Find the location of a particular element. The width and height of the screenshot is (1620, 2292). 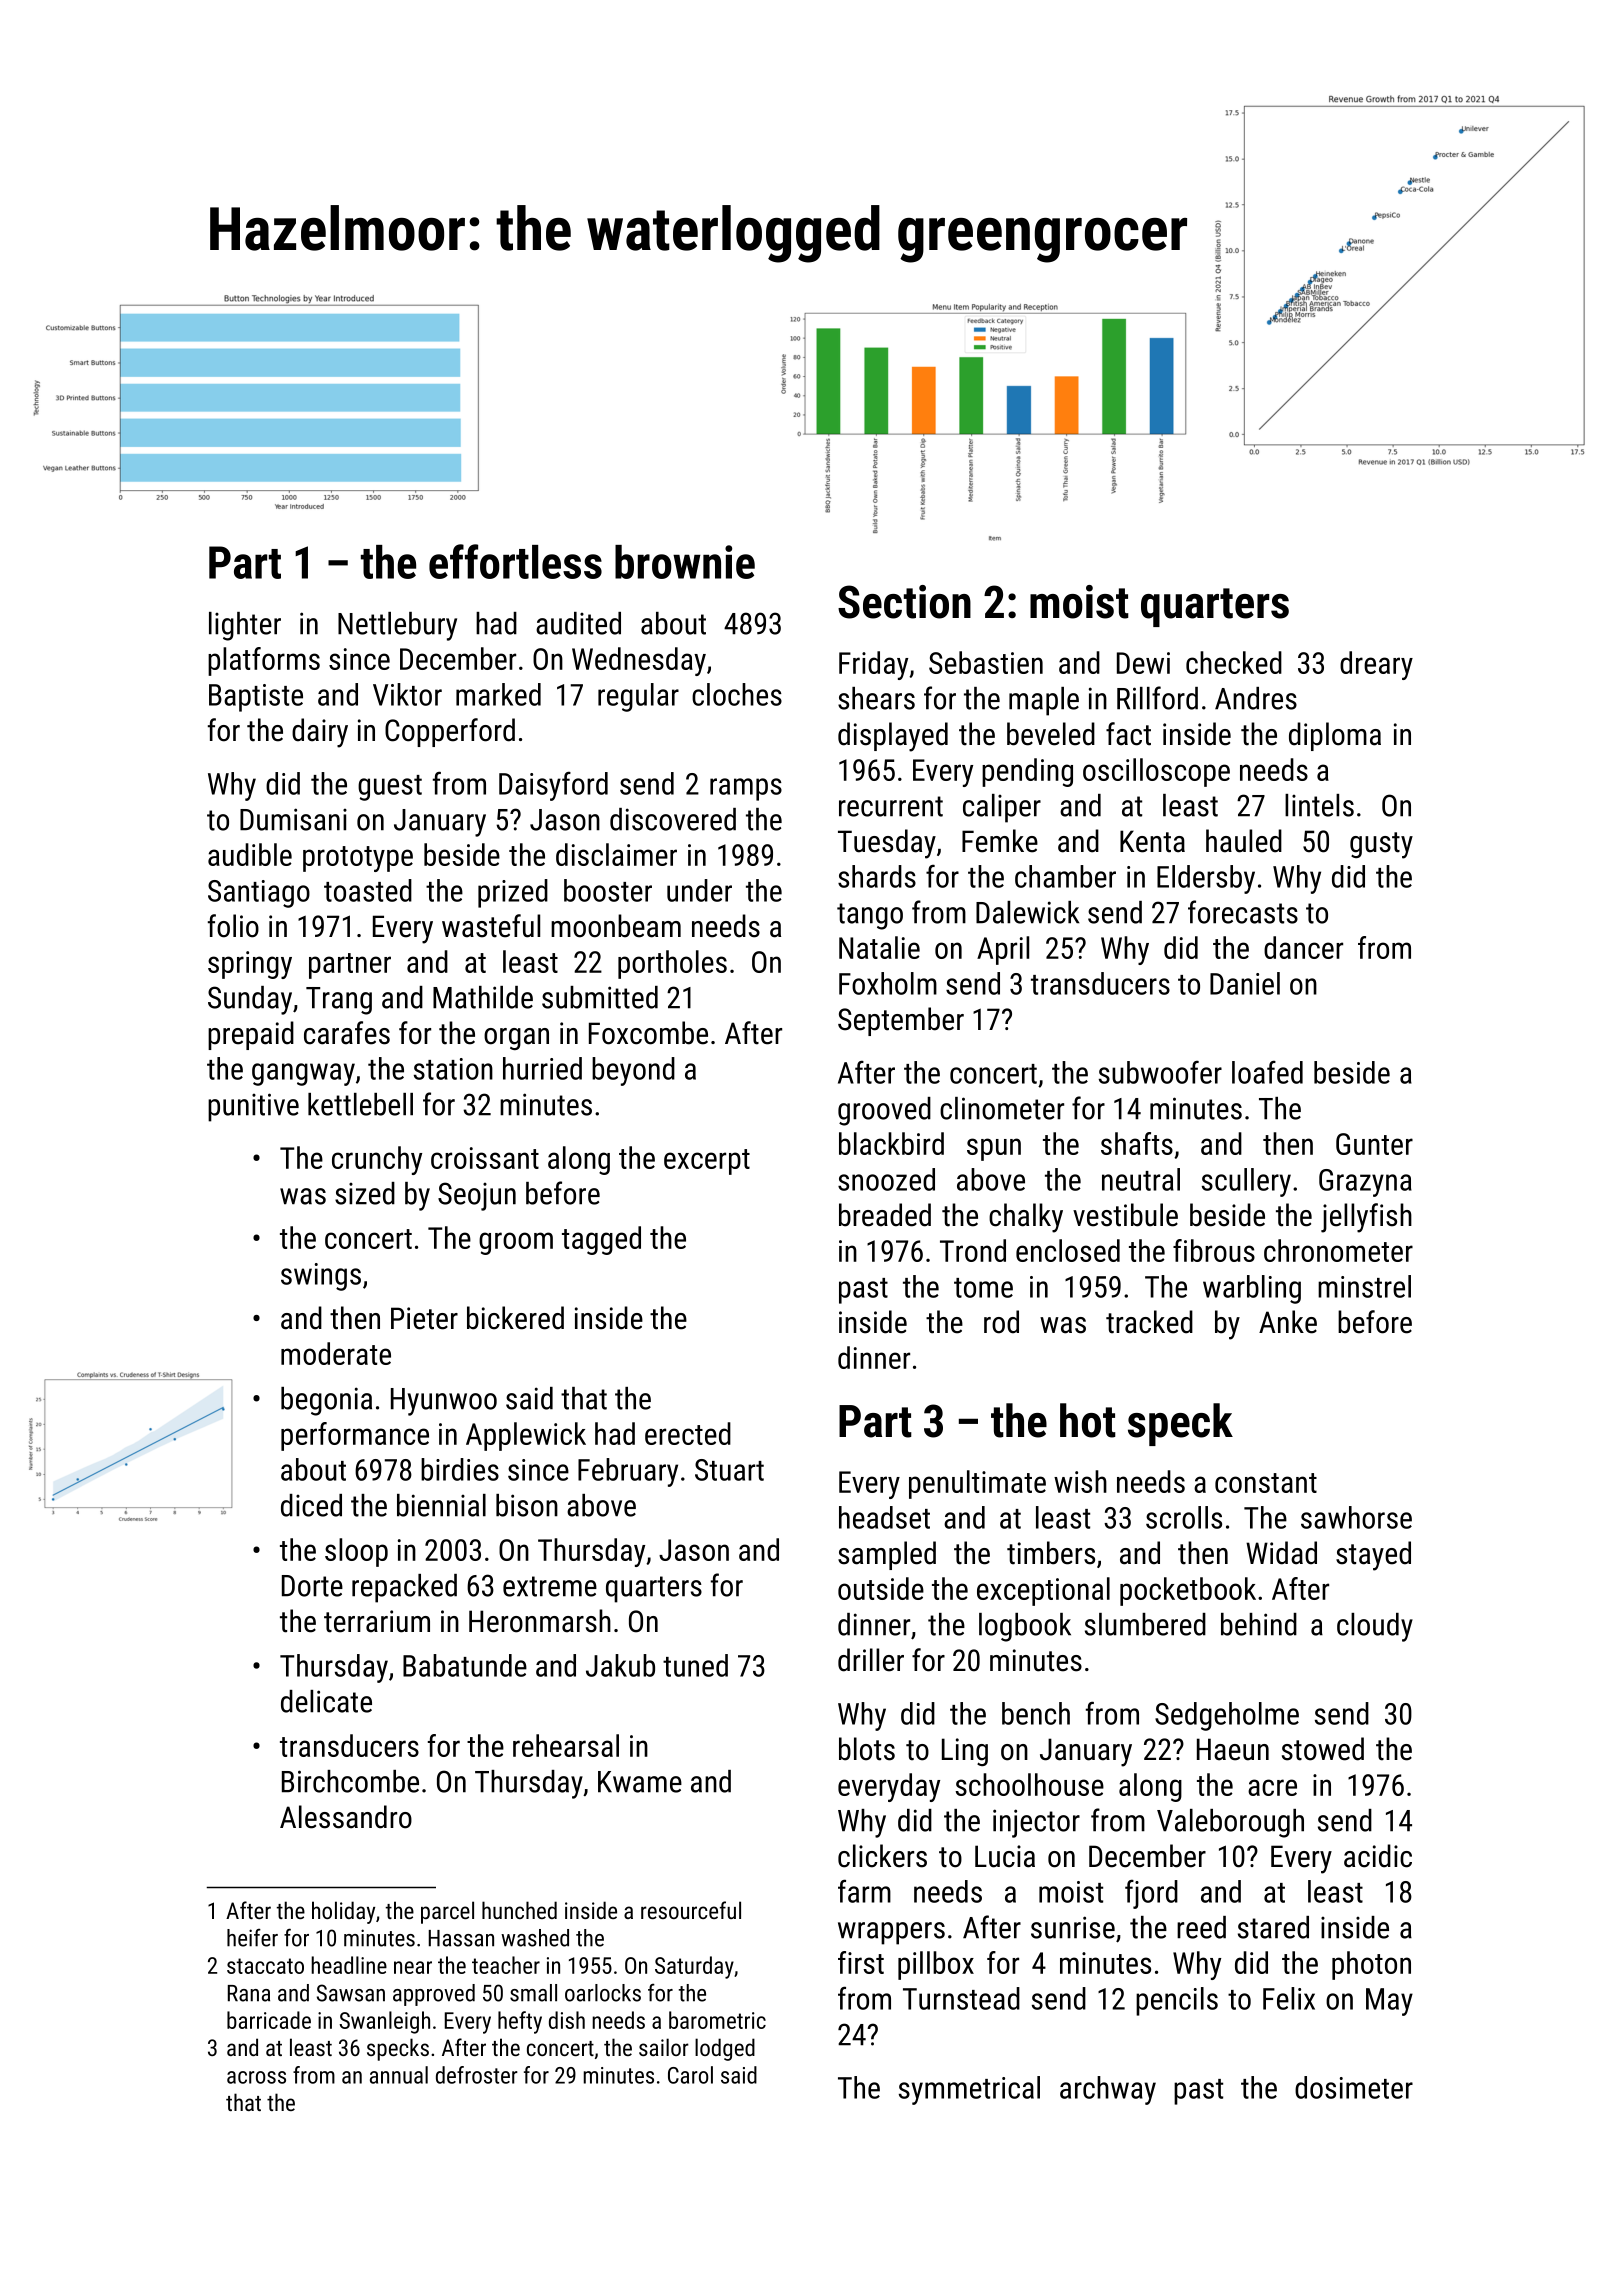

regular is located at coordinates (638, 697).
